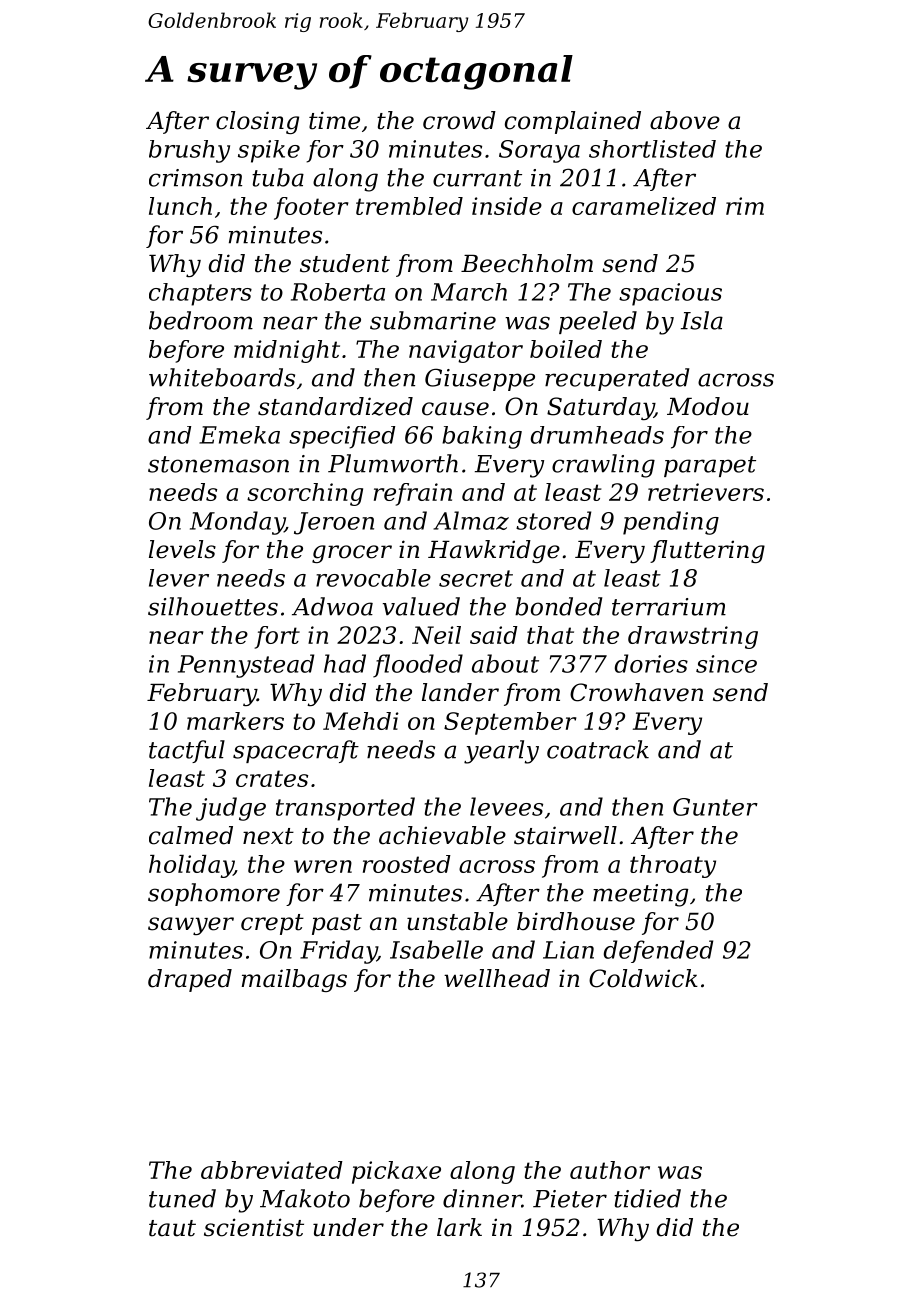 The image size is (924, 1314). What do you see at coordinates (409, 206) in the screenshot?
I see `trembled` at bounding box center [409, 206].
